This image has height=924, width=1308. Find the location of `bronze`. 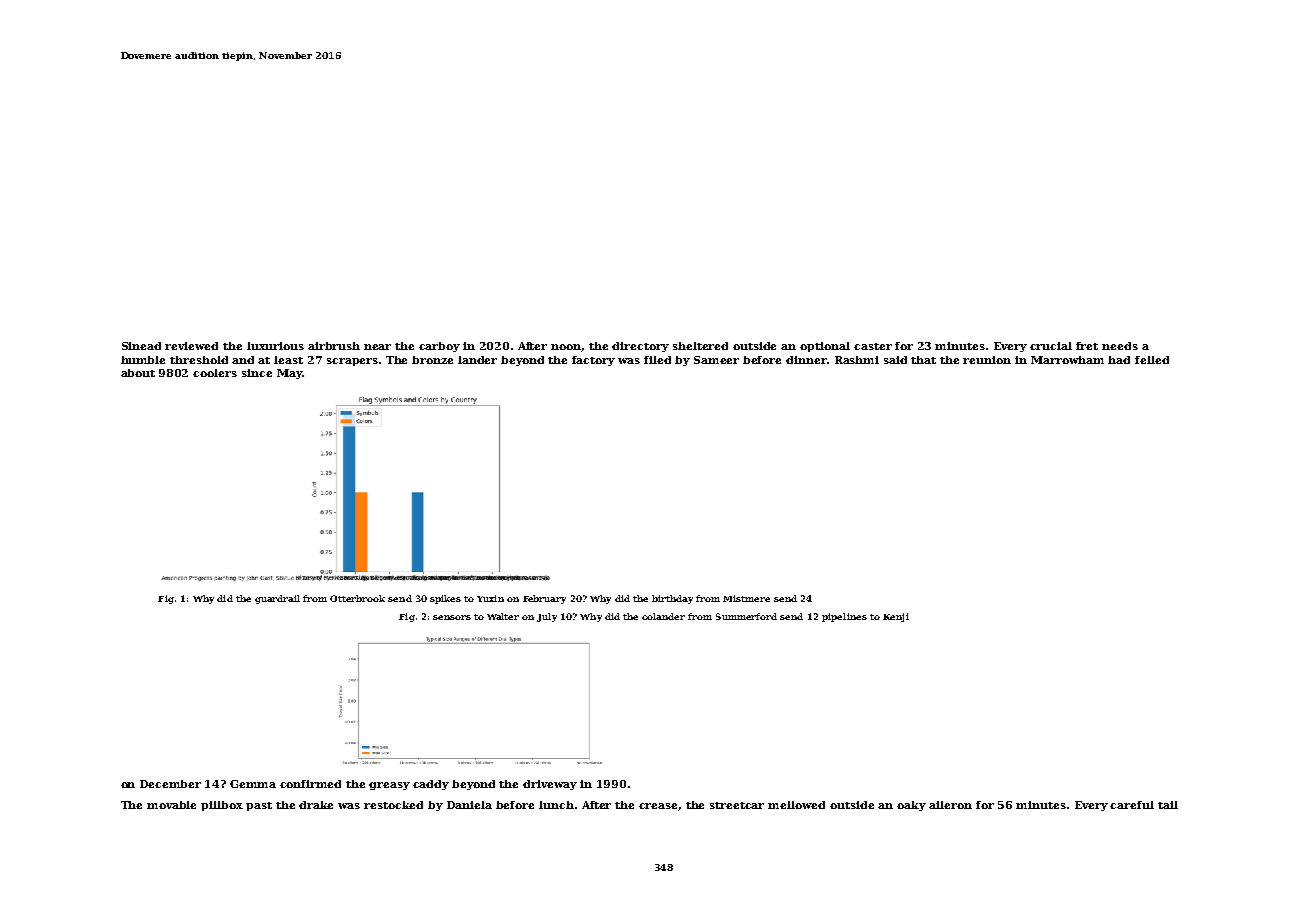

bronze is located at coordinates (432, 360).
